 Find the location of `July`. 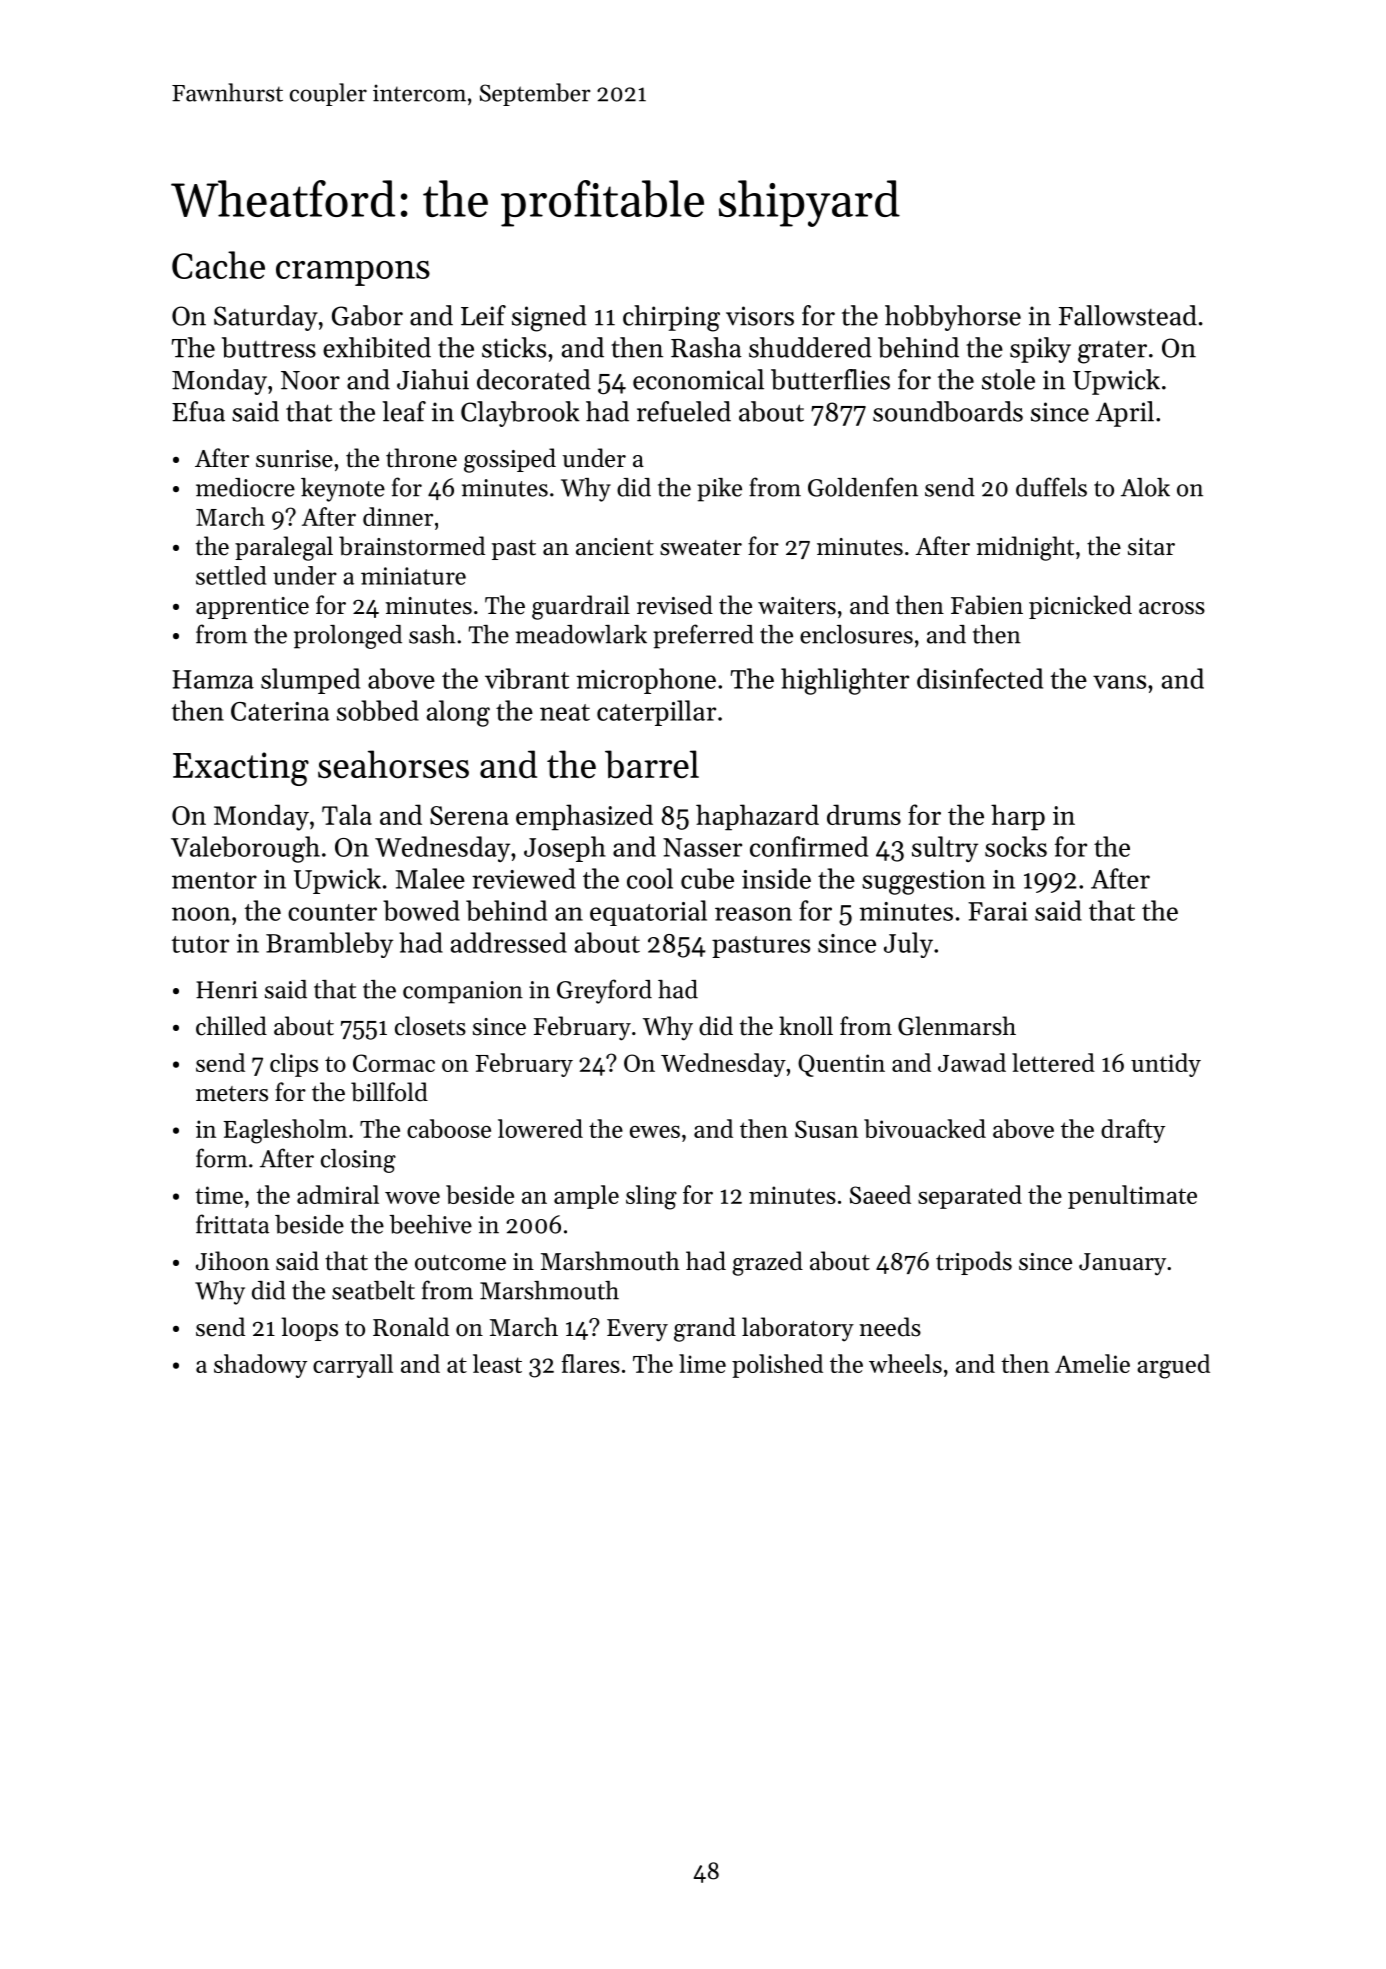

July is located at coordinates (908, 945).
